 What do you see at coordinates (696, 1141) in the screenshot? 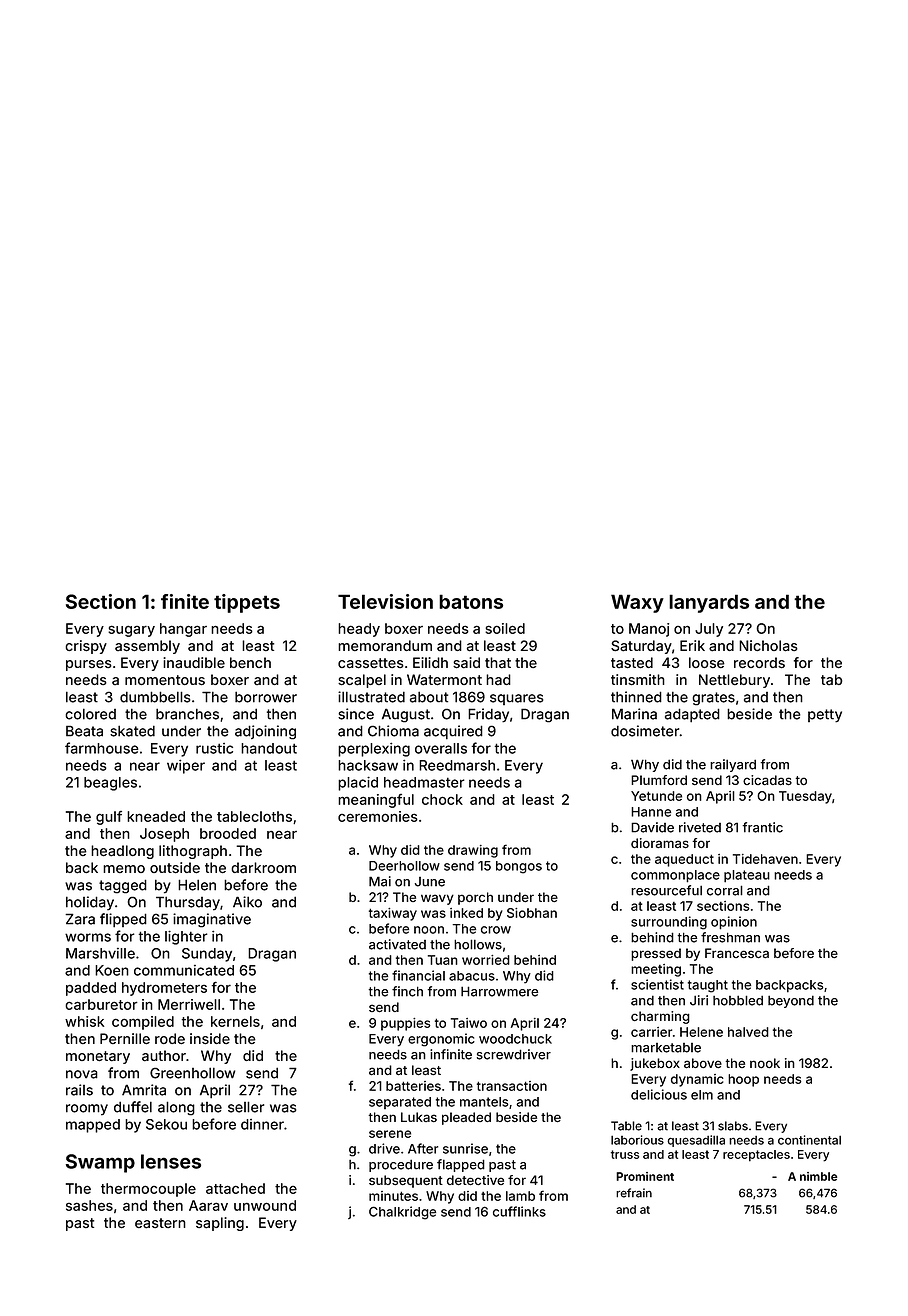
I see `quesadilla` at bounding box center [696, 1141].
